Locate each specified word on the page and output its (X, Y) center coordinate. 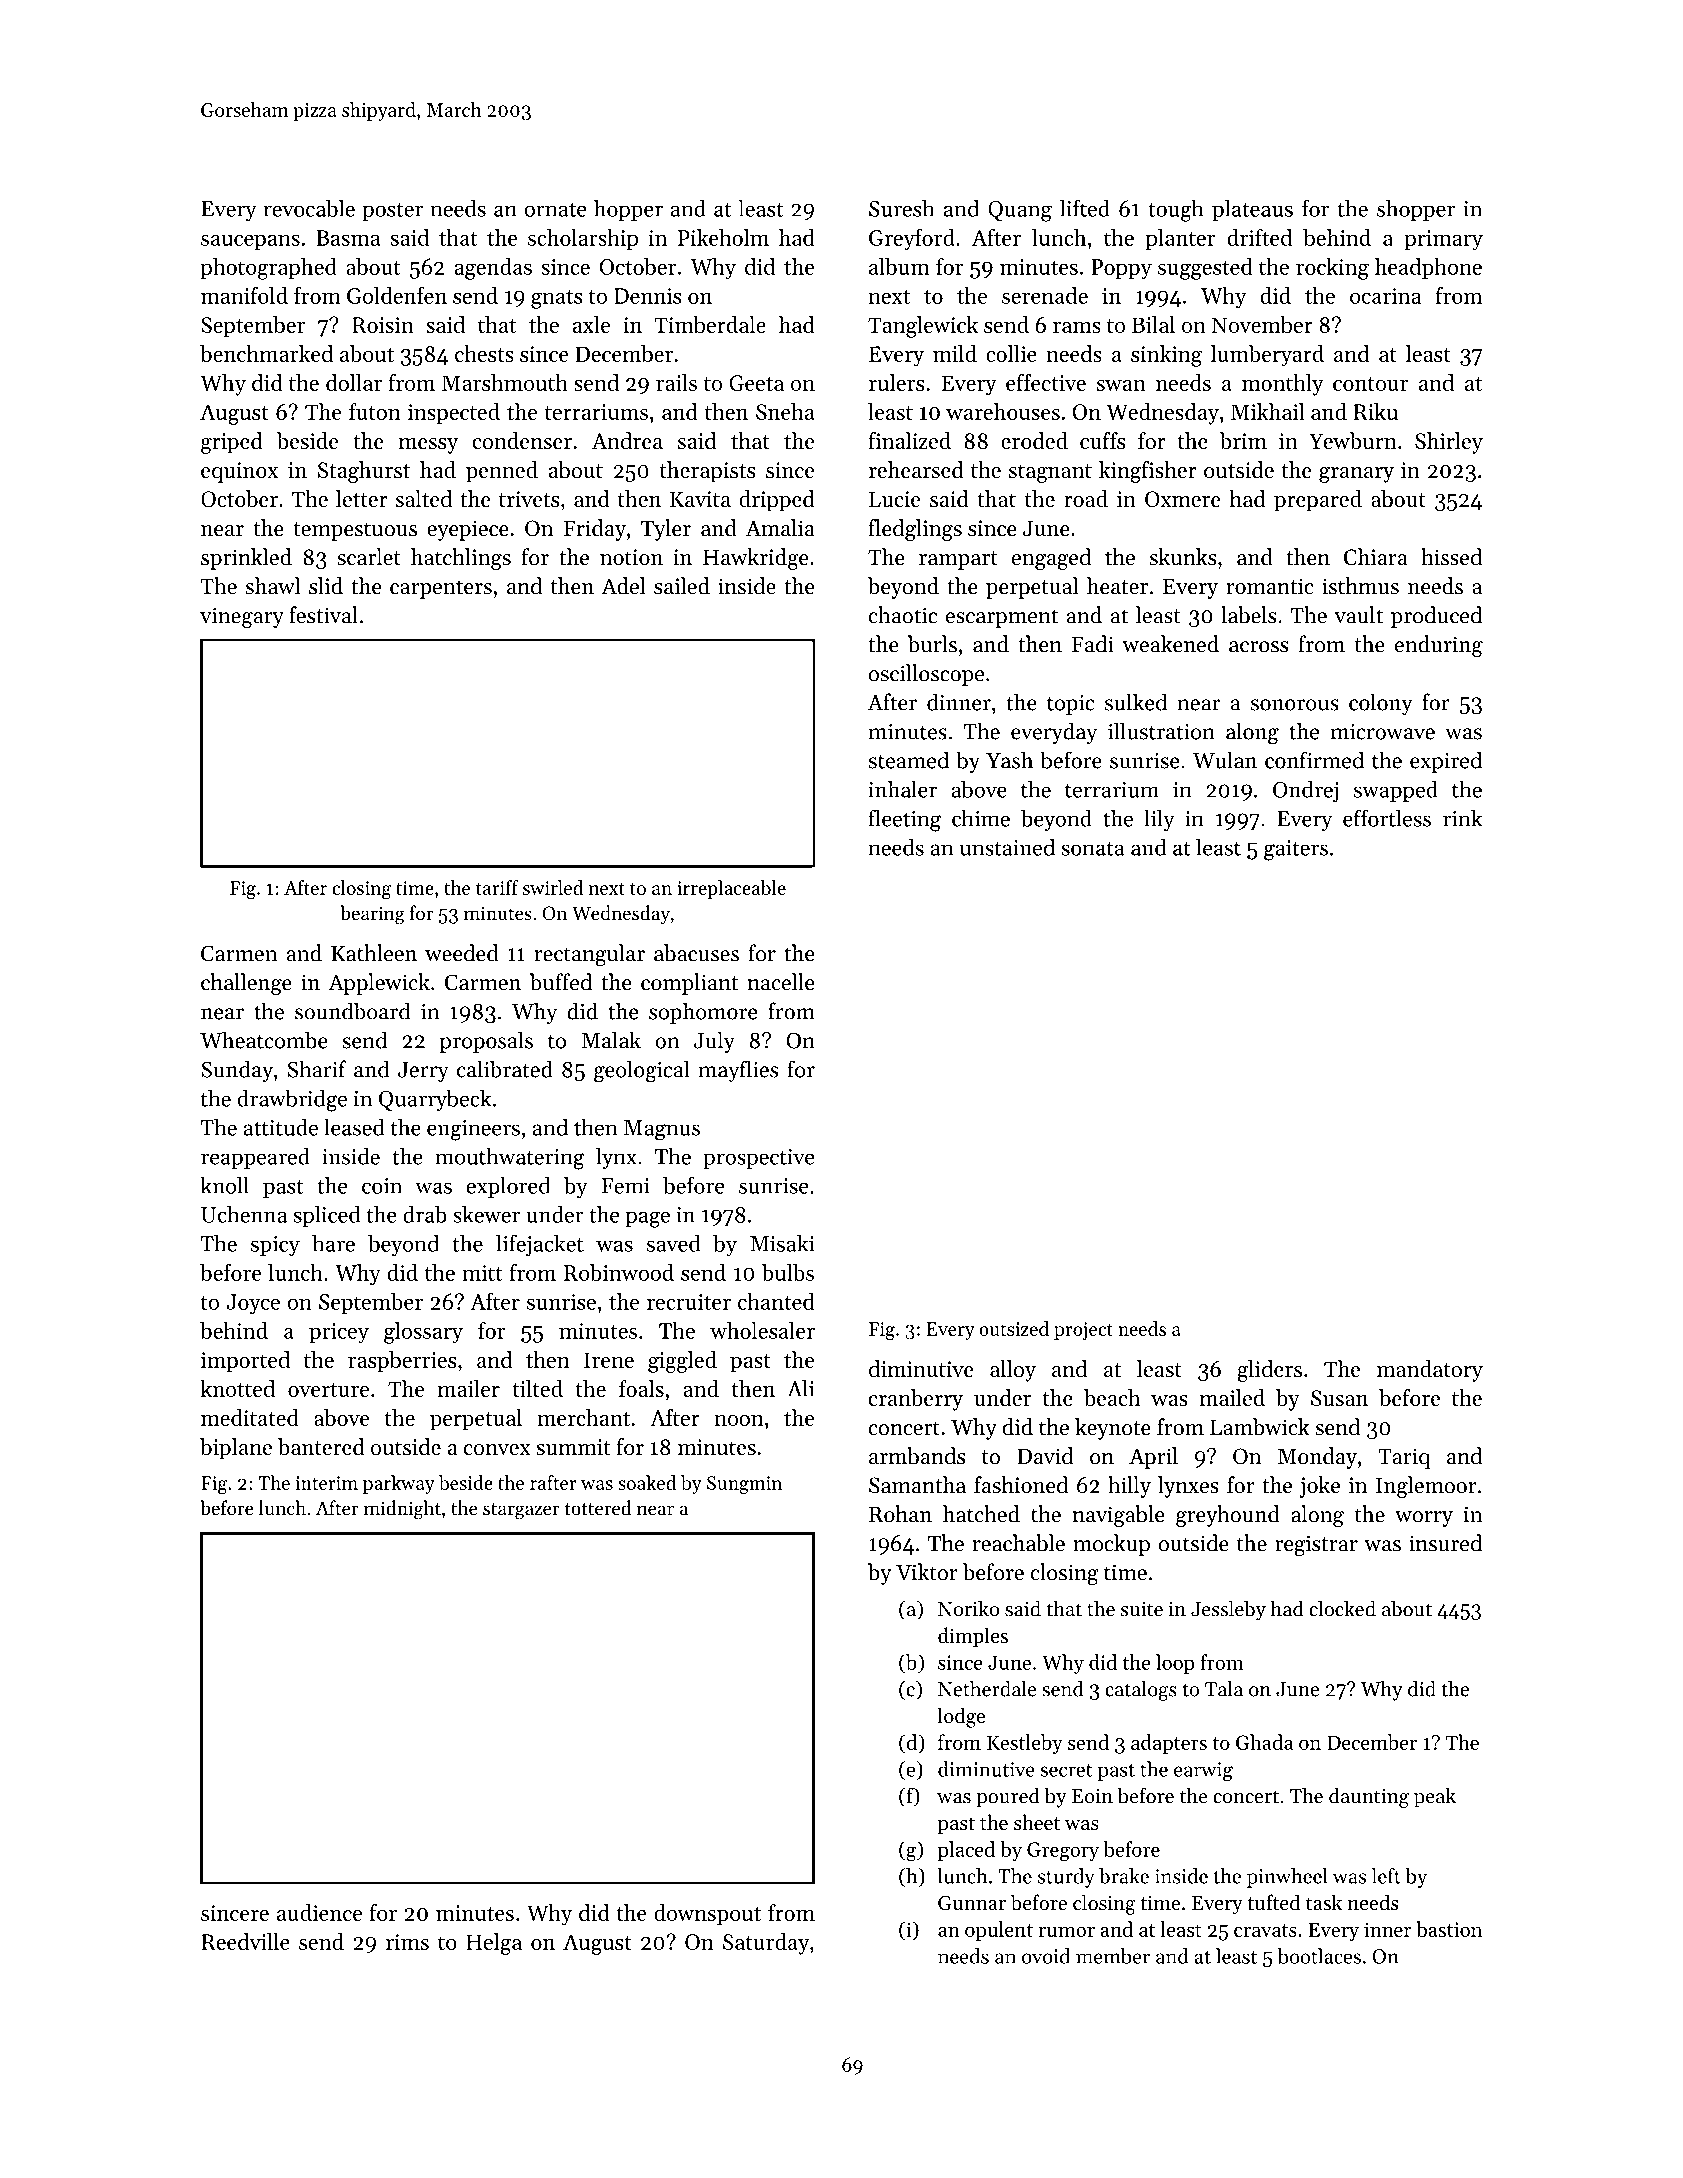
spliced (326, 1216)
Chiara (1376, 557)
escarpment (1002, 618)
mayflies (738, 1071)
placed (966, 1851)
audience (319, 1912)
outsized (1014, 1328)
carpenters (441, 589)
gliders (1269, 1371)
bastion (1449, 1929)
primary (1443, 240)
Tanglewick (923, 327)
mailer (468, 1388)
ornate (555, 210)
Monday (1317, 1458)
